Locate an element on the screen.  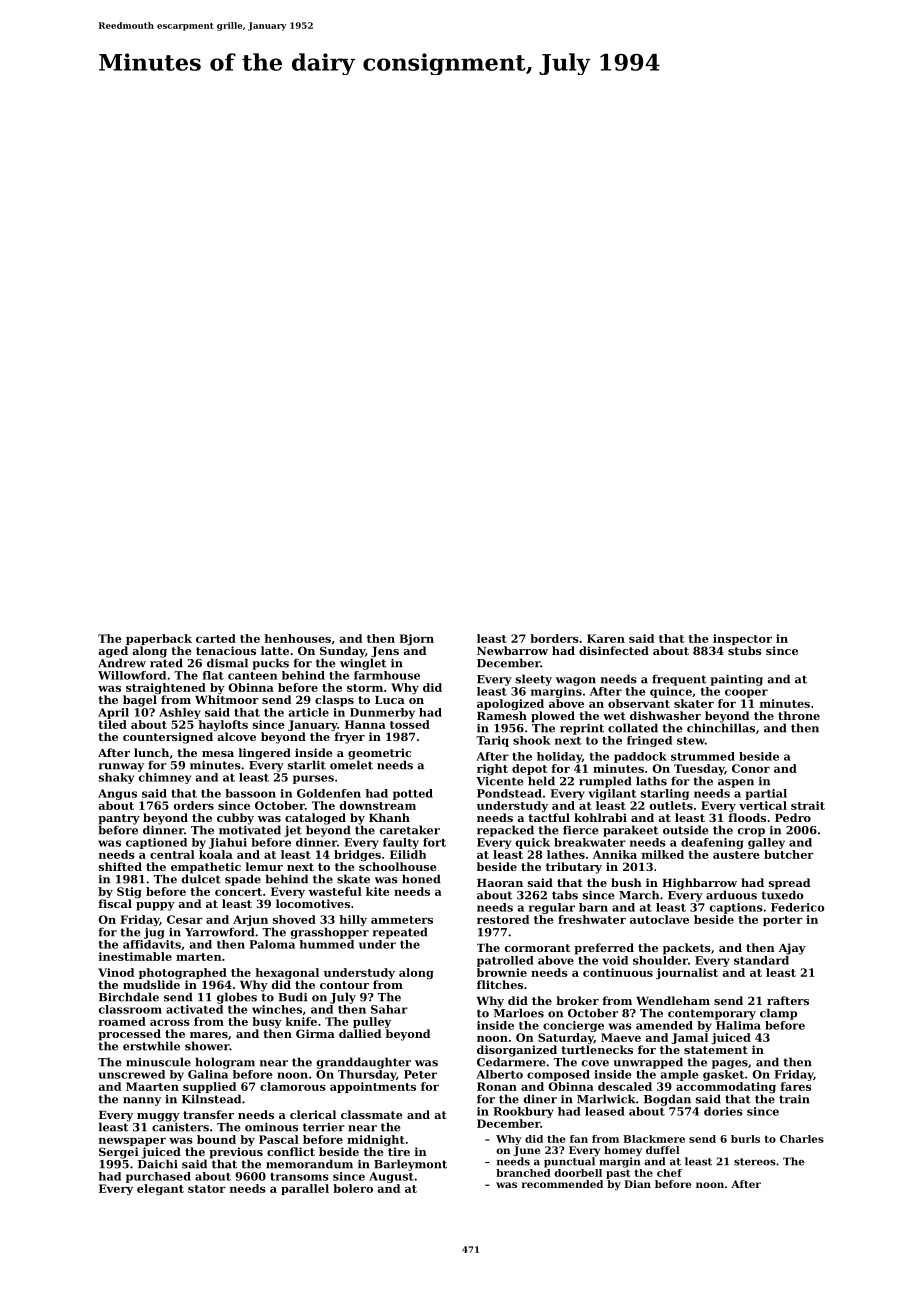
pages is located at coordinates (730, 1064).
